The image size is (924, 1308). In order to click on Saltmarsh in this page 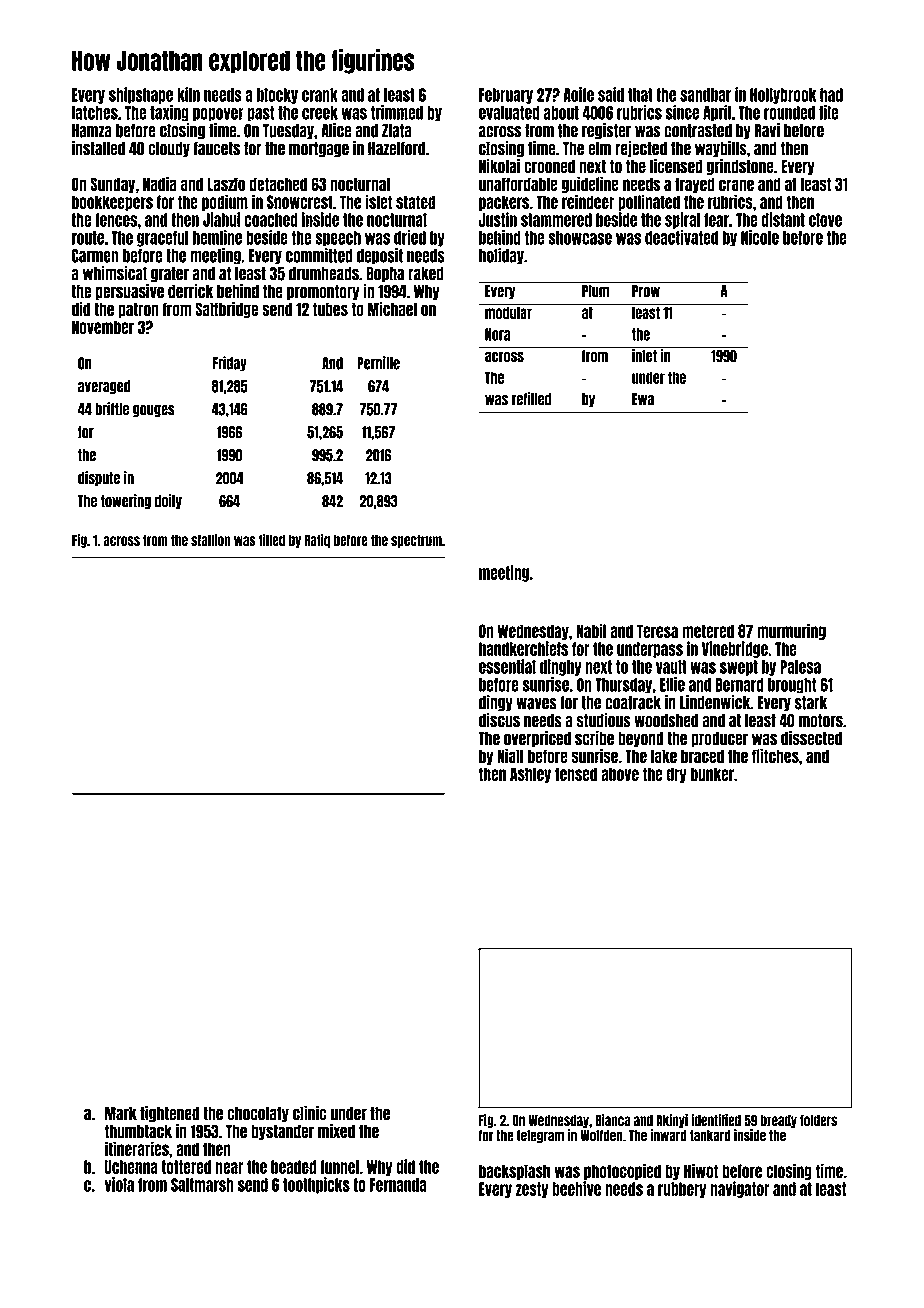, I will do `click(202, 1185)`.
